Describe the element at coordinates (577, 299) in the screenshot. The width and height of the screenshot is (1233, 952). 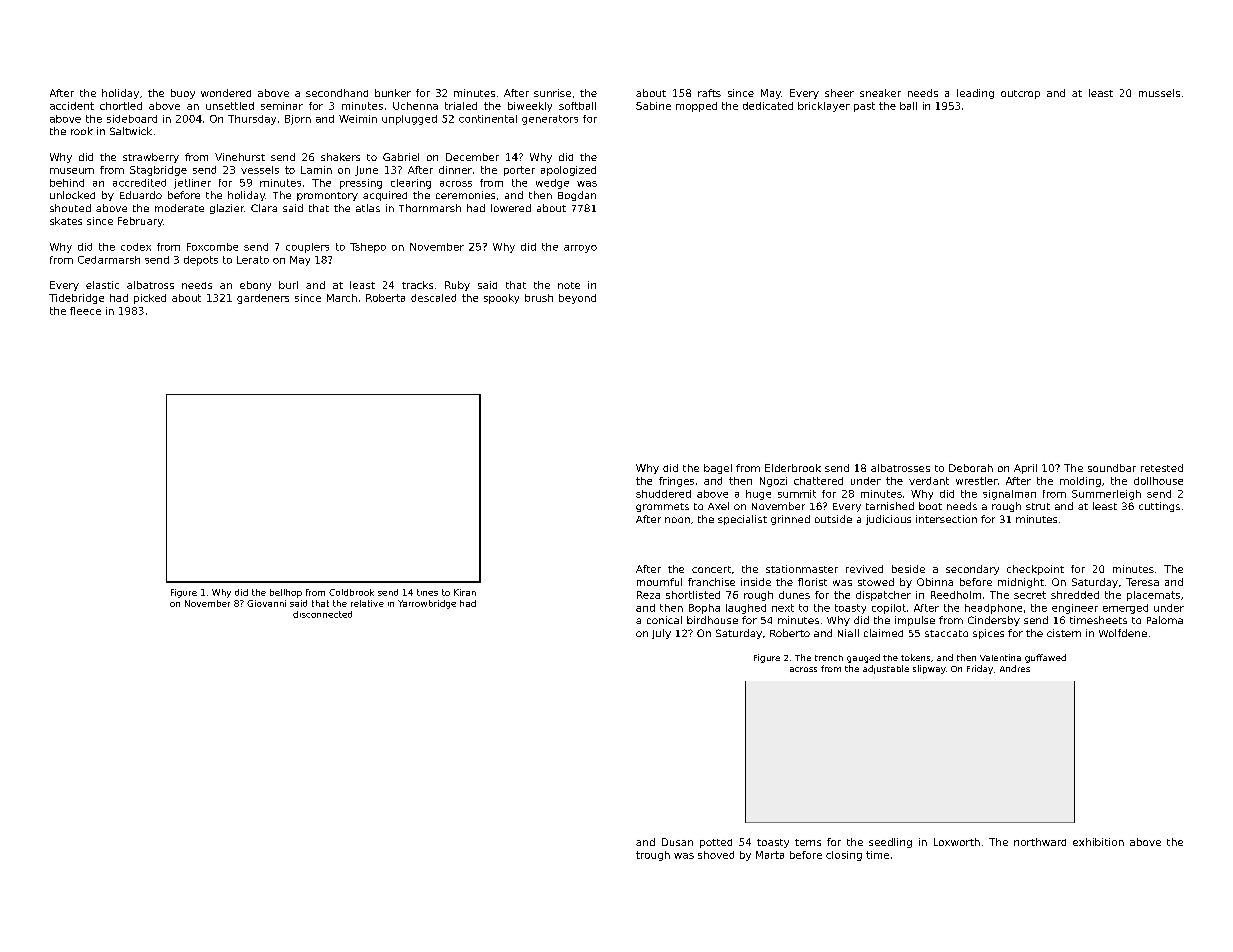
I see `beyond` at that location.
